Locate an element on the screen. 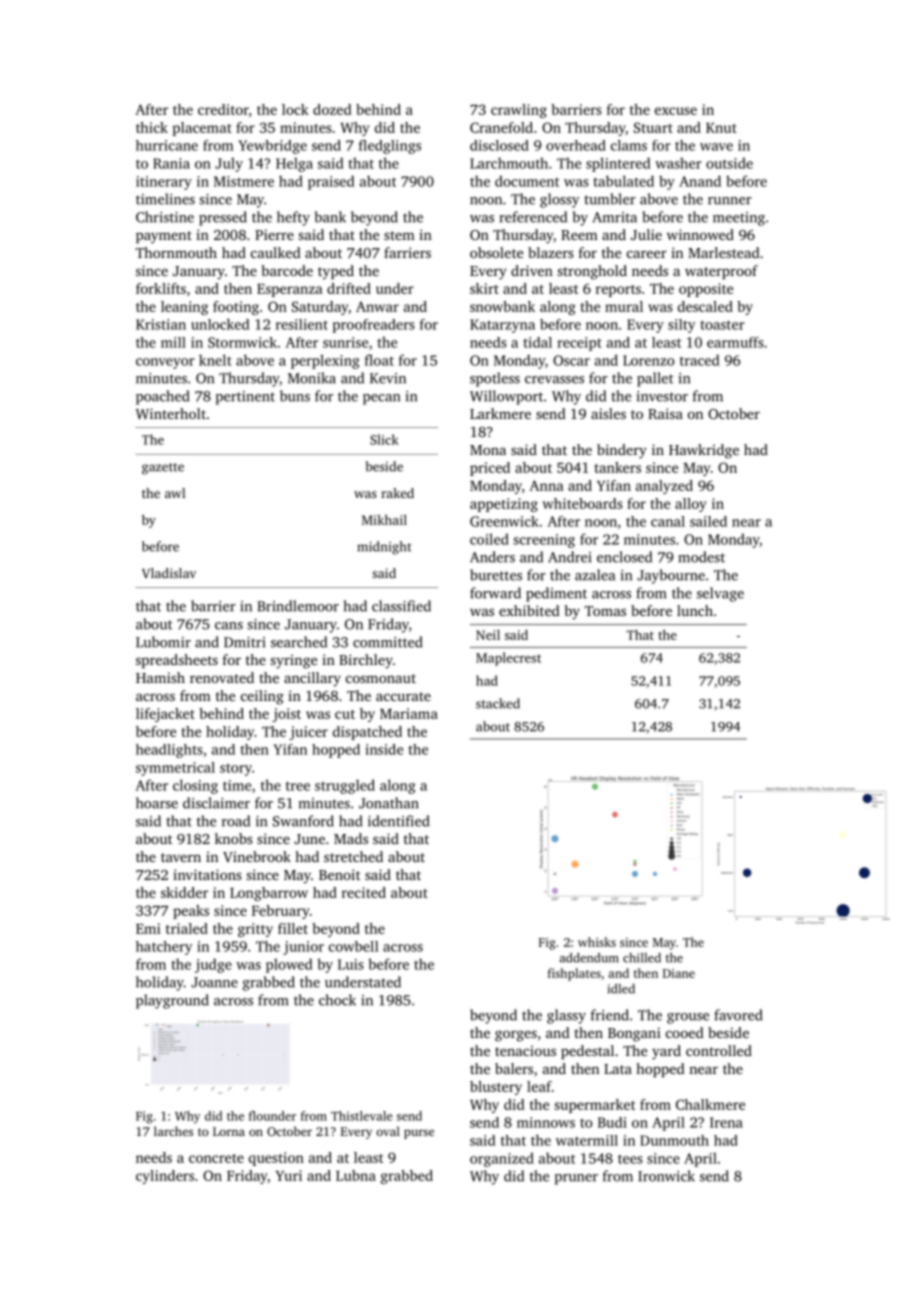 The height and width of the screenshot is (1316, 908). Tomas is located at coordinates (605, 611).
